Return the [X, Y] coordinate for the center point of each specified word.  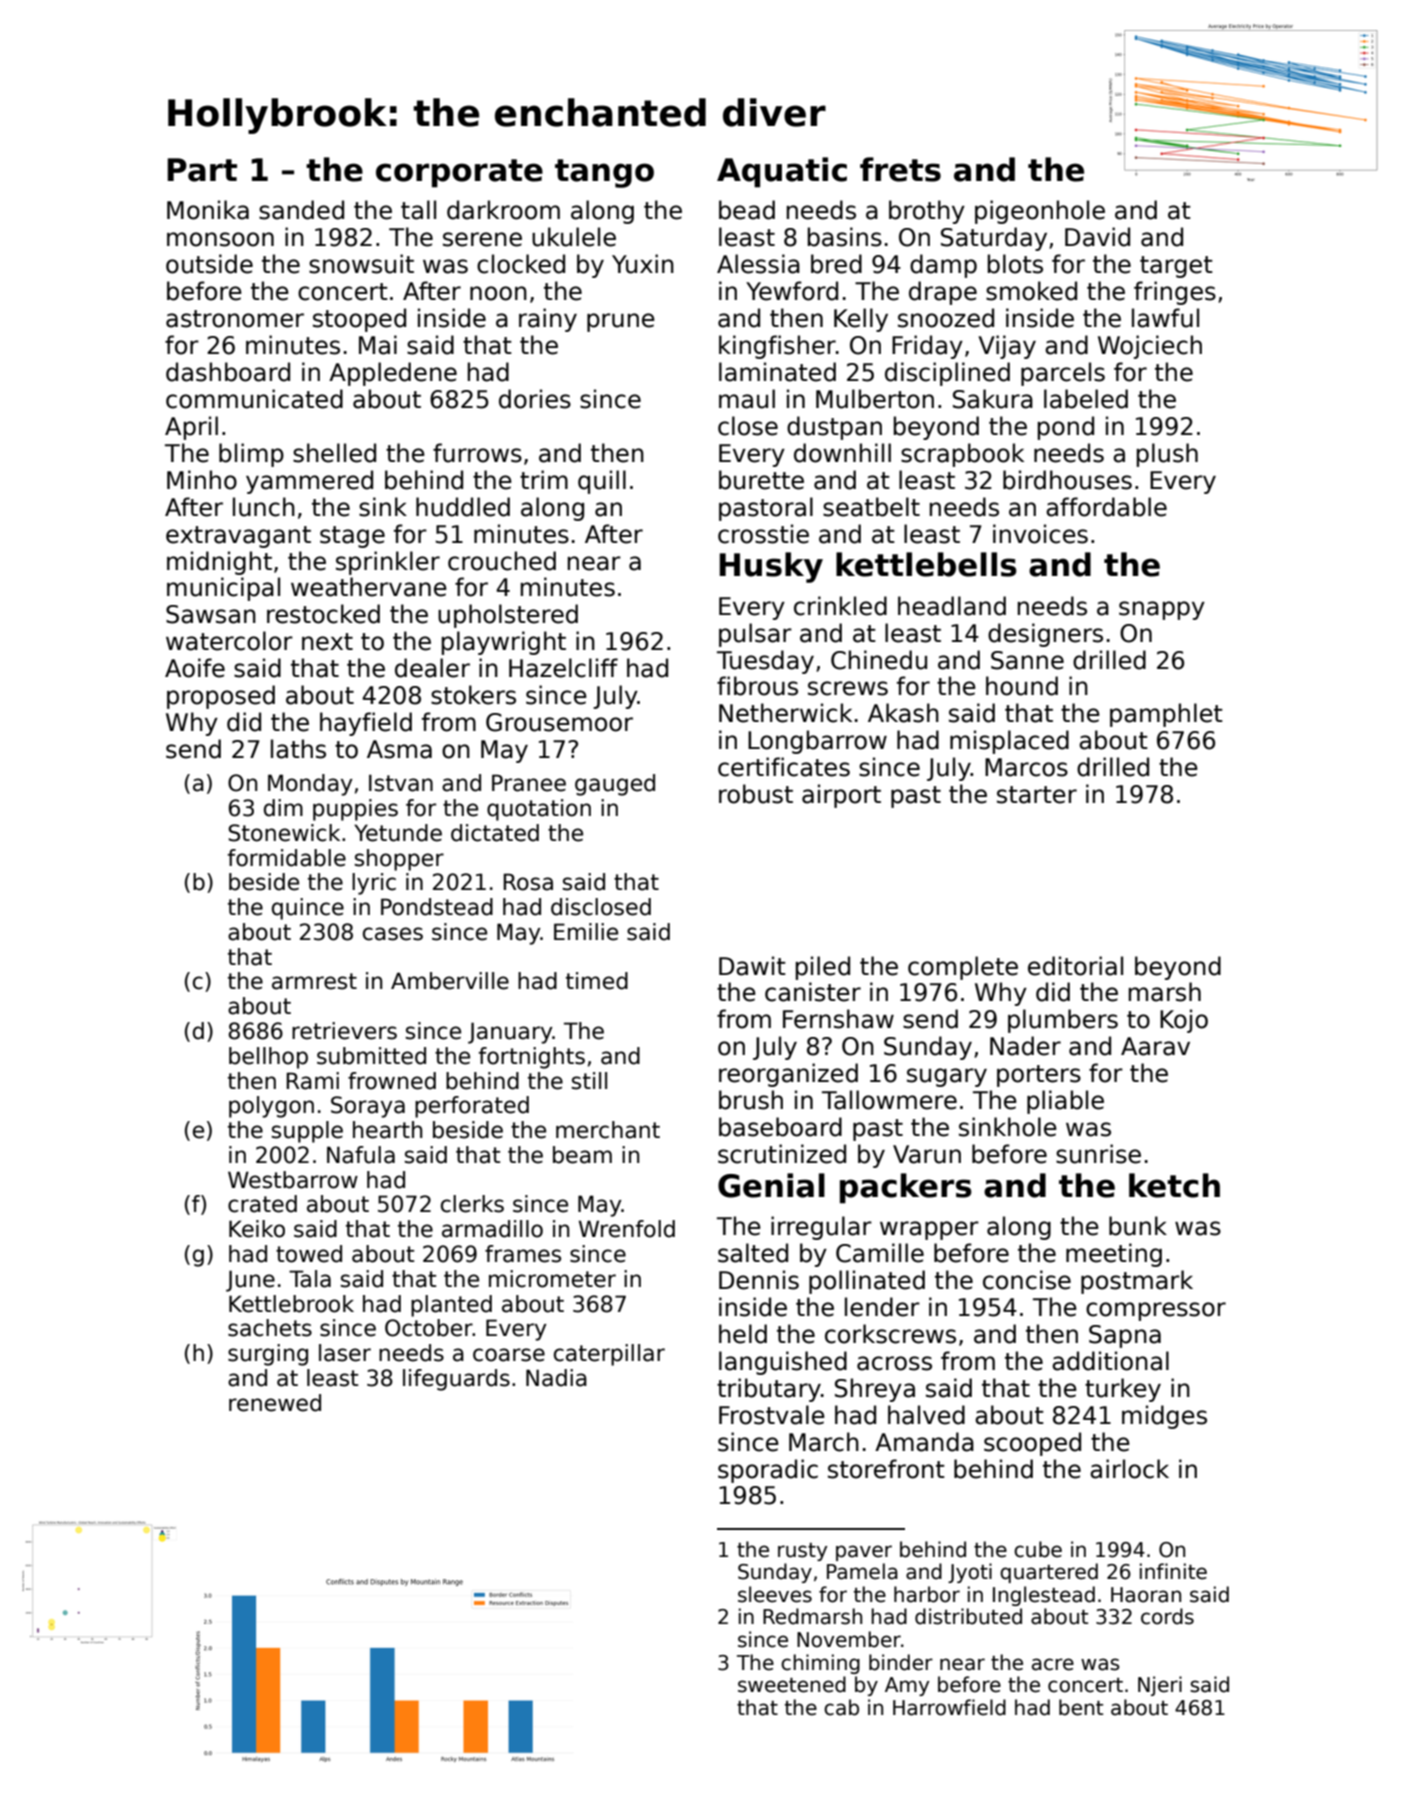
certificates [784, 767]
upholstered [508, 616]
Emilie [586, 932]
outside [209, 264]
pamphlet [1166, 715]
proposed [221, 697]
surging [268, 1355]
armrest [314, 981]
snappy [1162, 610]
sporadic [768, 1471]
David [1097, 237]
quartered [1049, 1573]
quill [602, 482]
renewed [275, 1403]
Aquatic [782, 172]
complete [963, 968]
